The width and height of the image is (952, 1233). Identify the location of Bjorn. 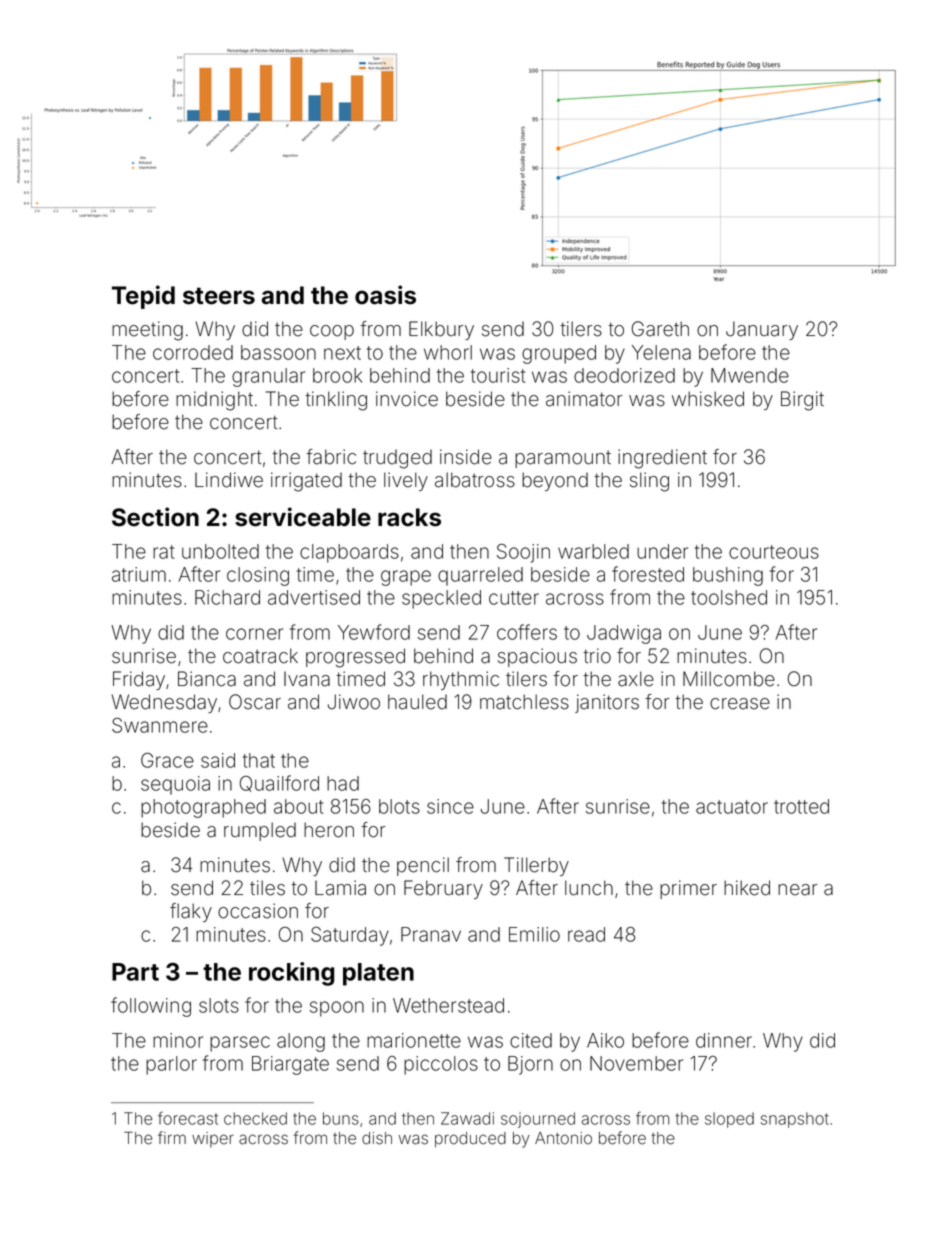
(530, 1065).
